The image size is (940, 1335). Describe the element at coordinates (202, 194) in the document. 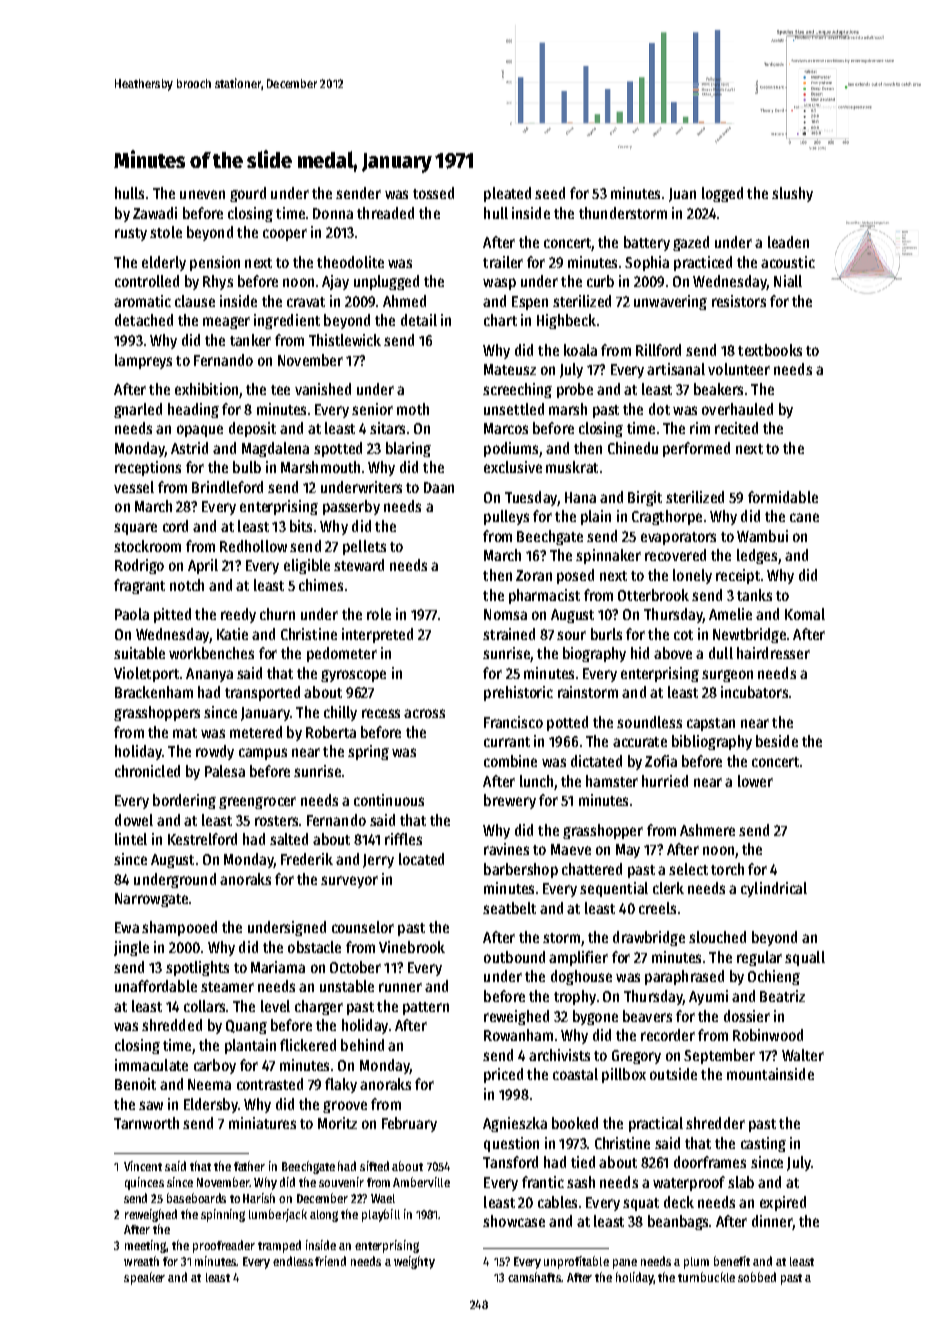

I see `uneven` at that location.
